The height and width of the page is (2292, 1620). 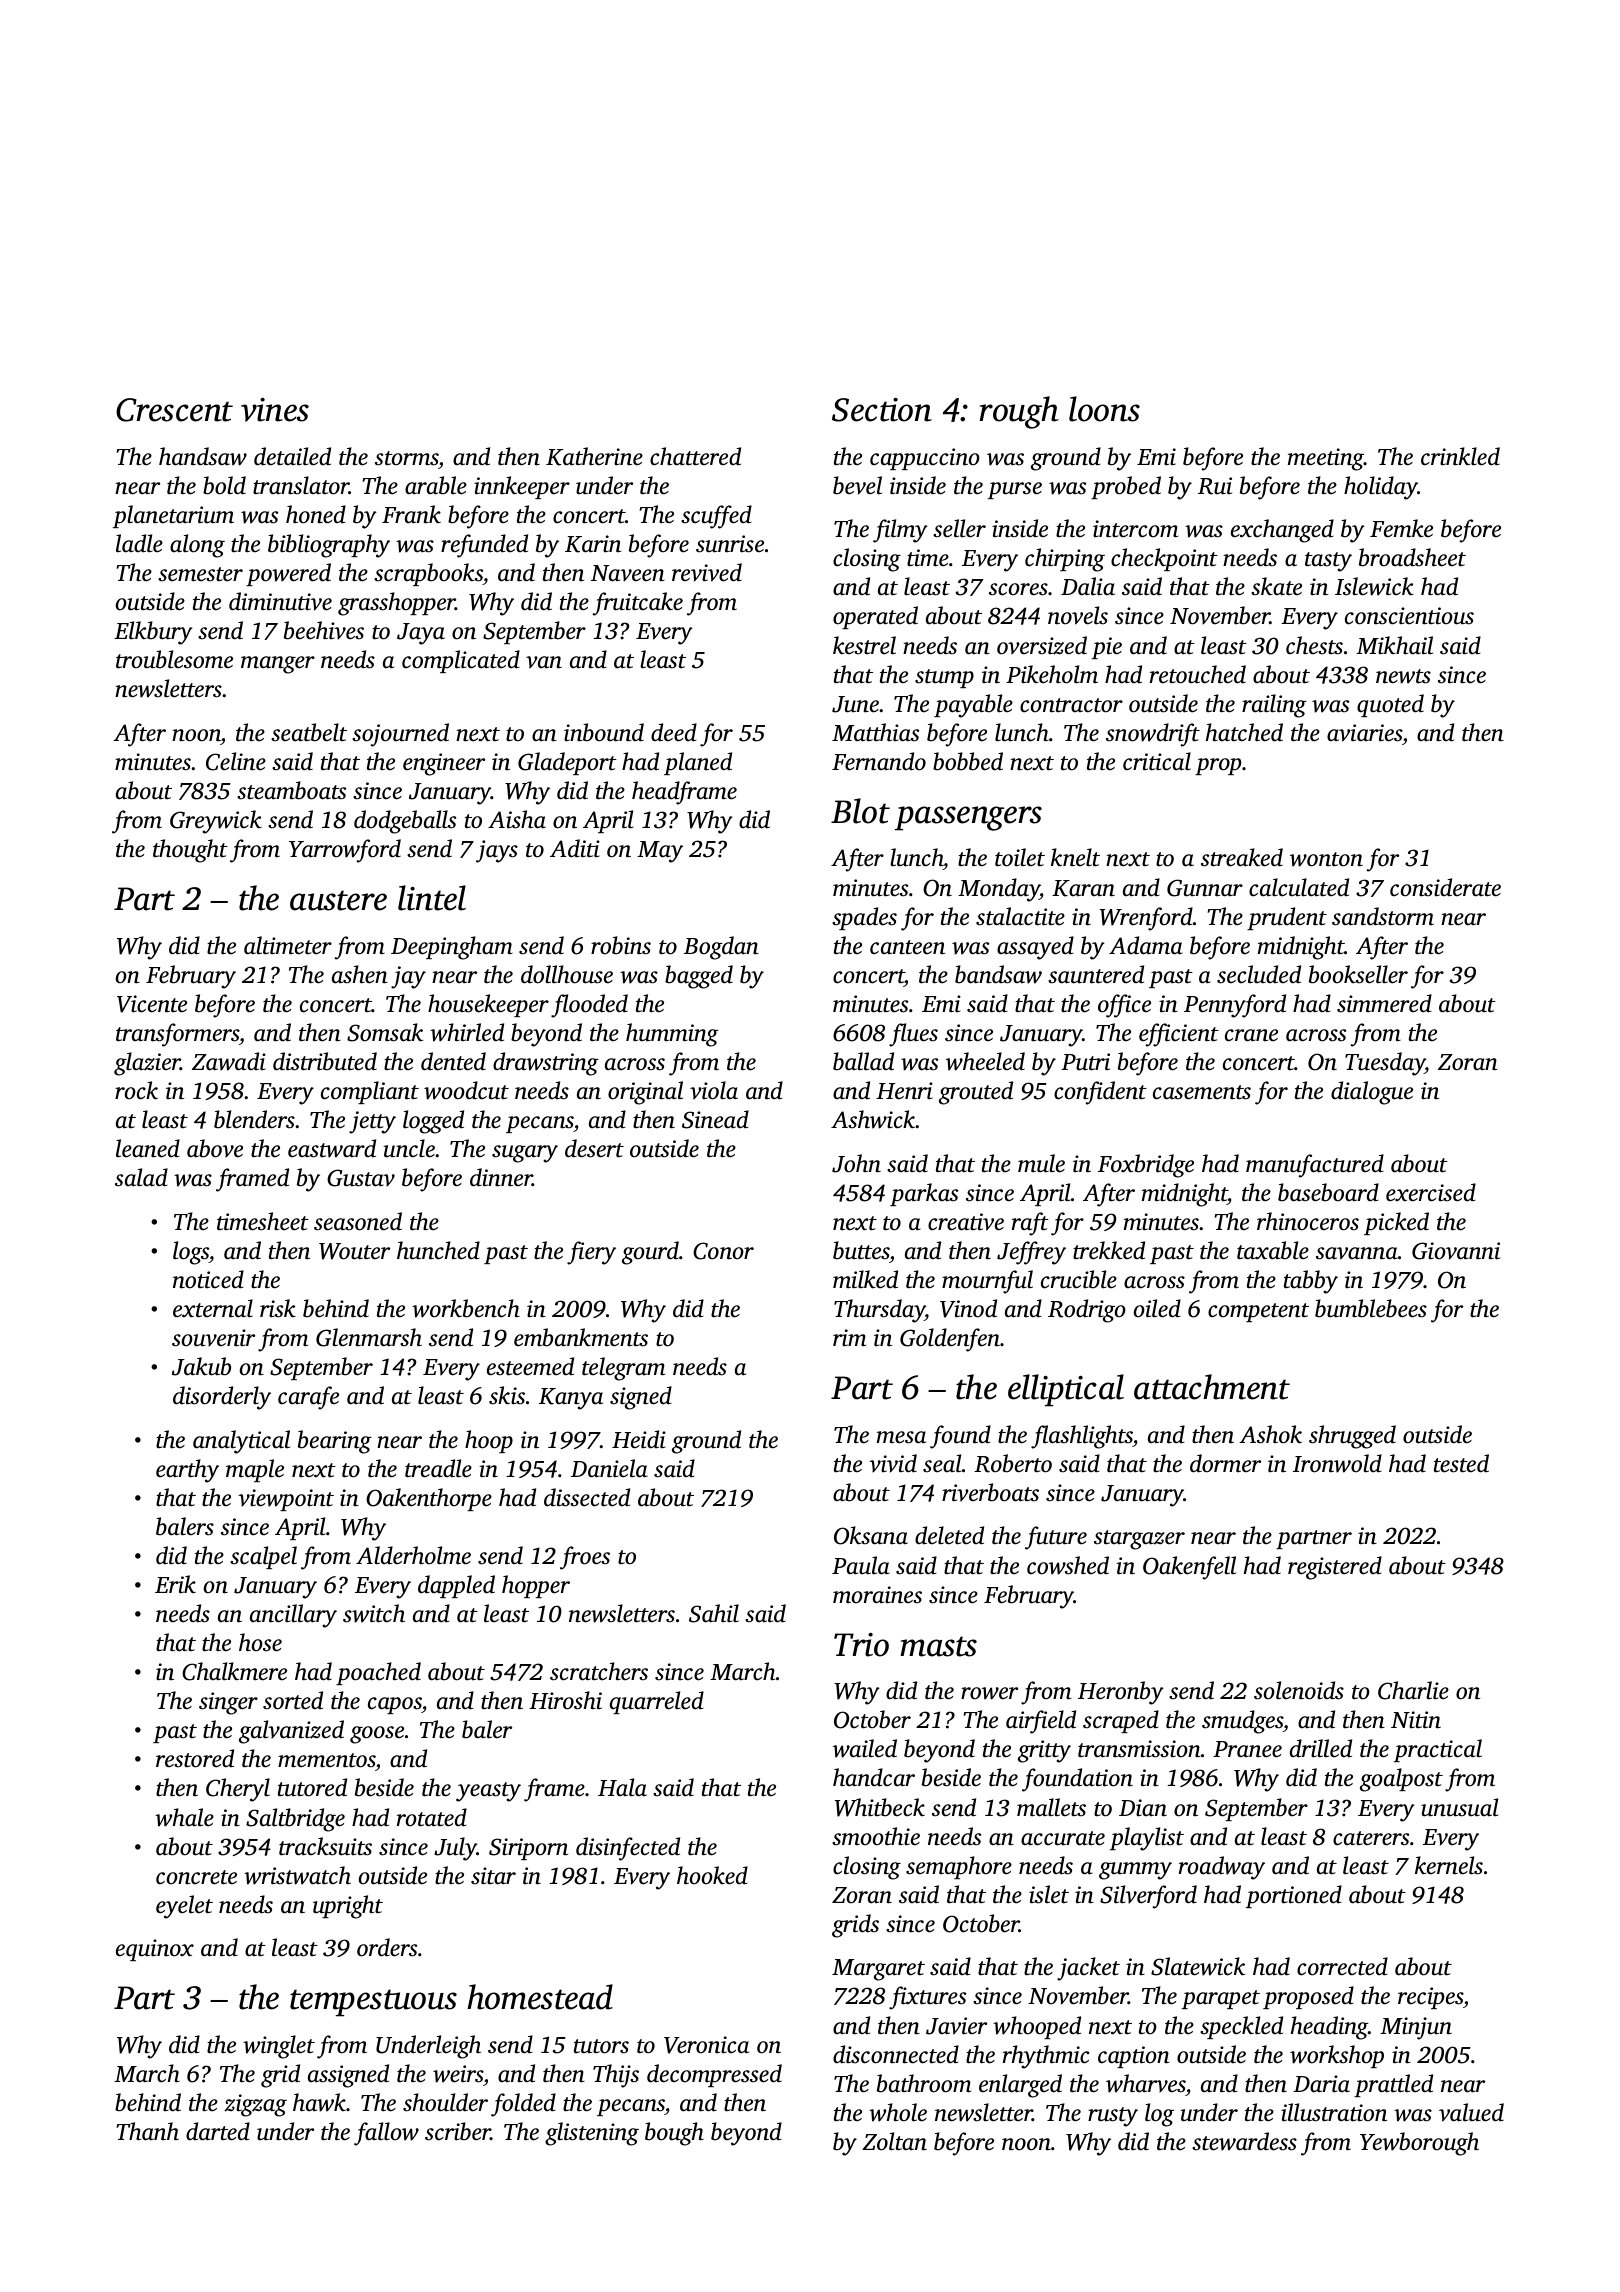 I want to click on viola, so click(x=714, y=1090).
